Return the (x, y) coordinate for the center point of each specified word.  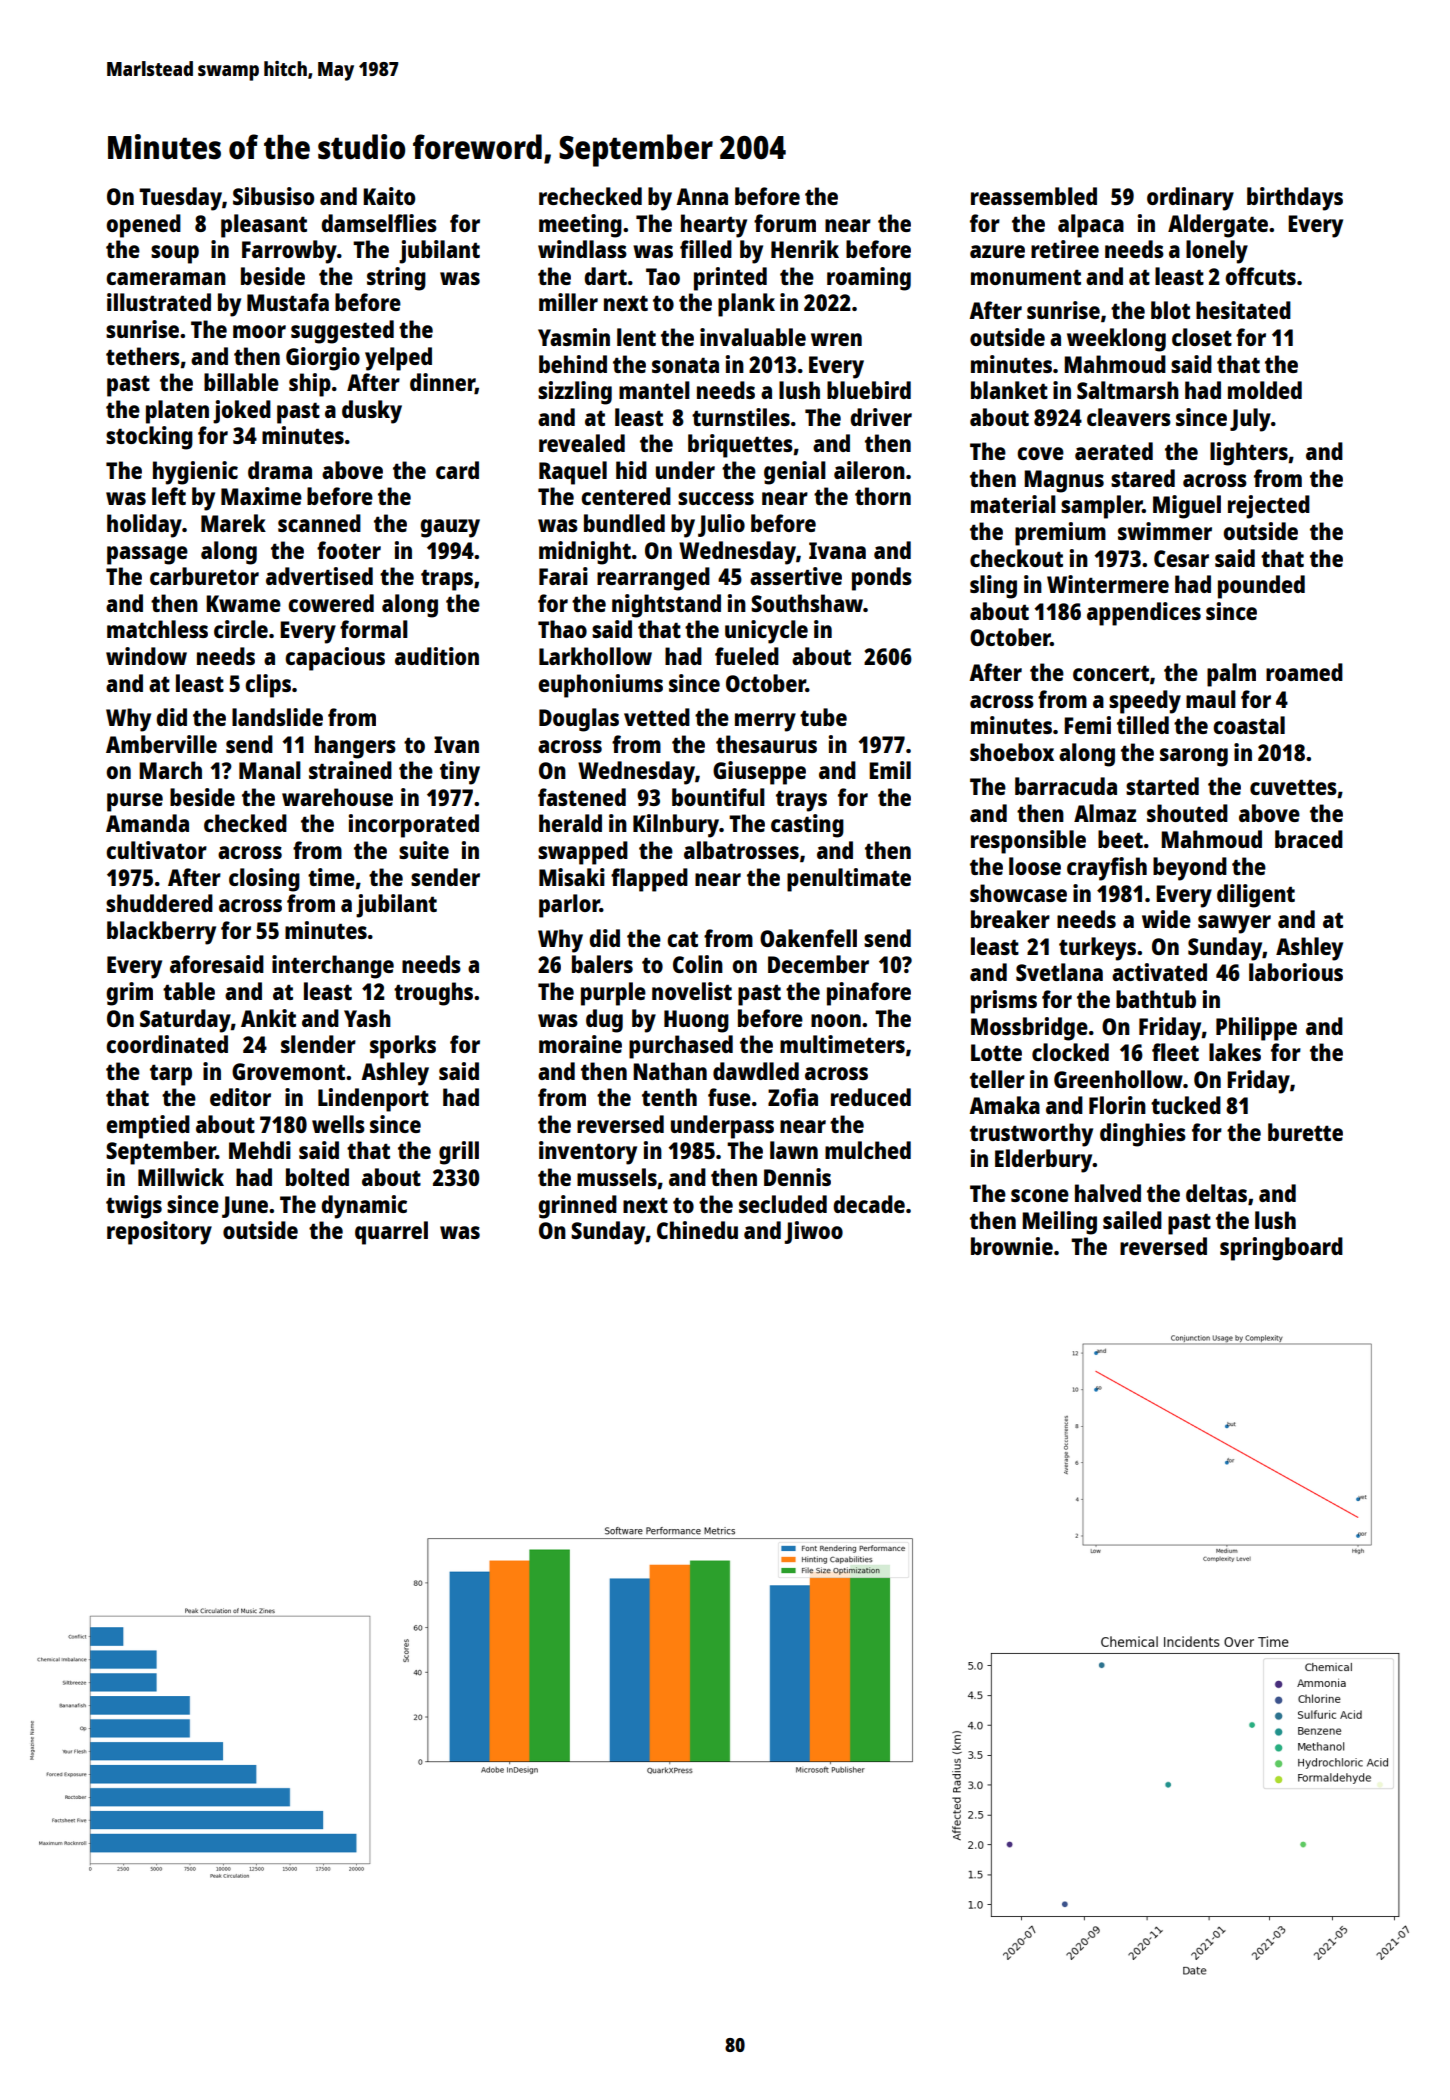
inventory (588, 1153)
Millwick (181, 1177)
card (457, 470)
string (396, 279)
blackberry (161, 933)
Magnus (1064, 481)
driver (881, 417)
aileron (869, 470)
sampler (1102, 507)
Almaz (1105, 813)
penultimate (849, 880)
